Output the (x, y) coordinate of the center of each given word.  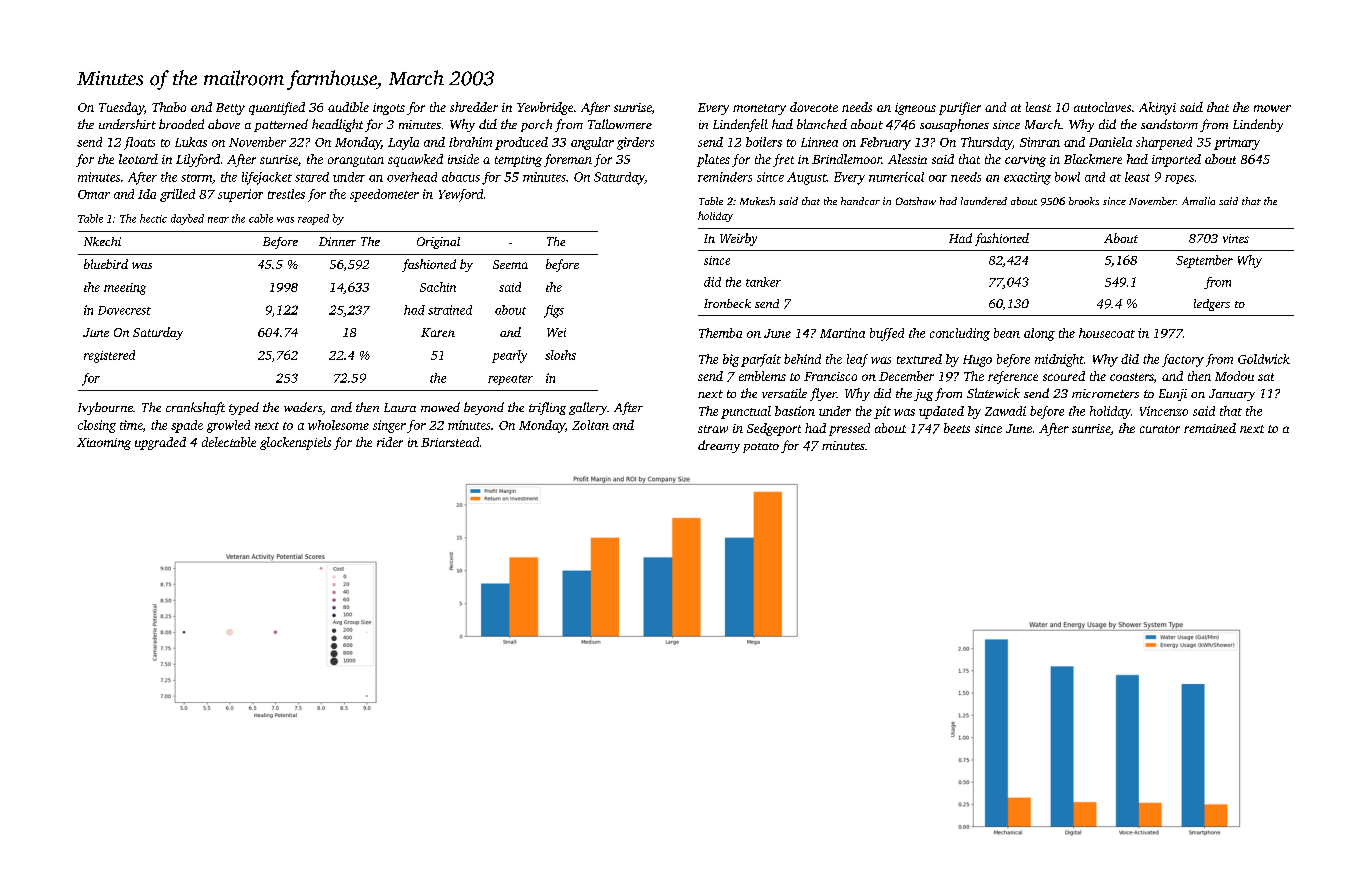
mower (1272, 108)
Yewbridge (545, 108)
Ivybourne (105, 408)
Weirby (738, 239)
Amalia (1198, 201)
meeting (125, 289)
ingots (389, 109)
